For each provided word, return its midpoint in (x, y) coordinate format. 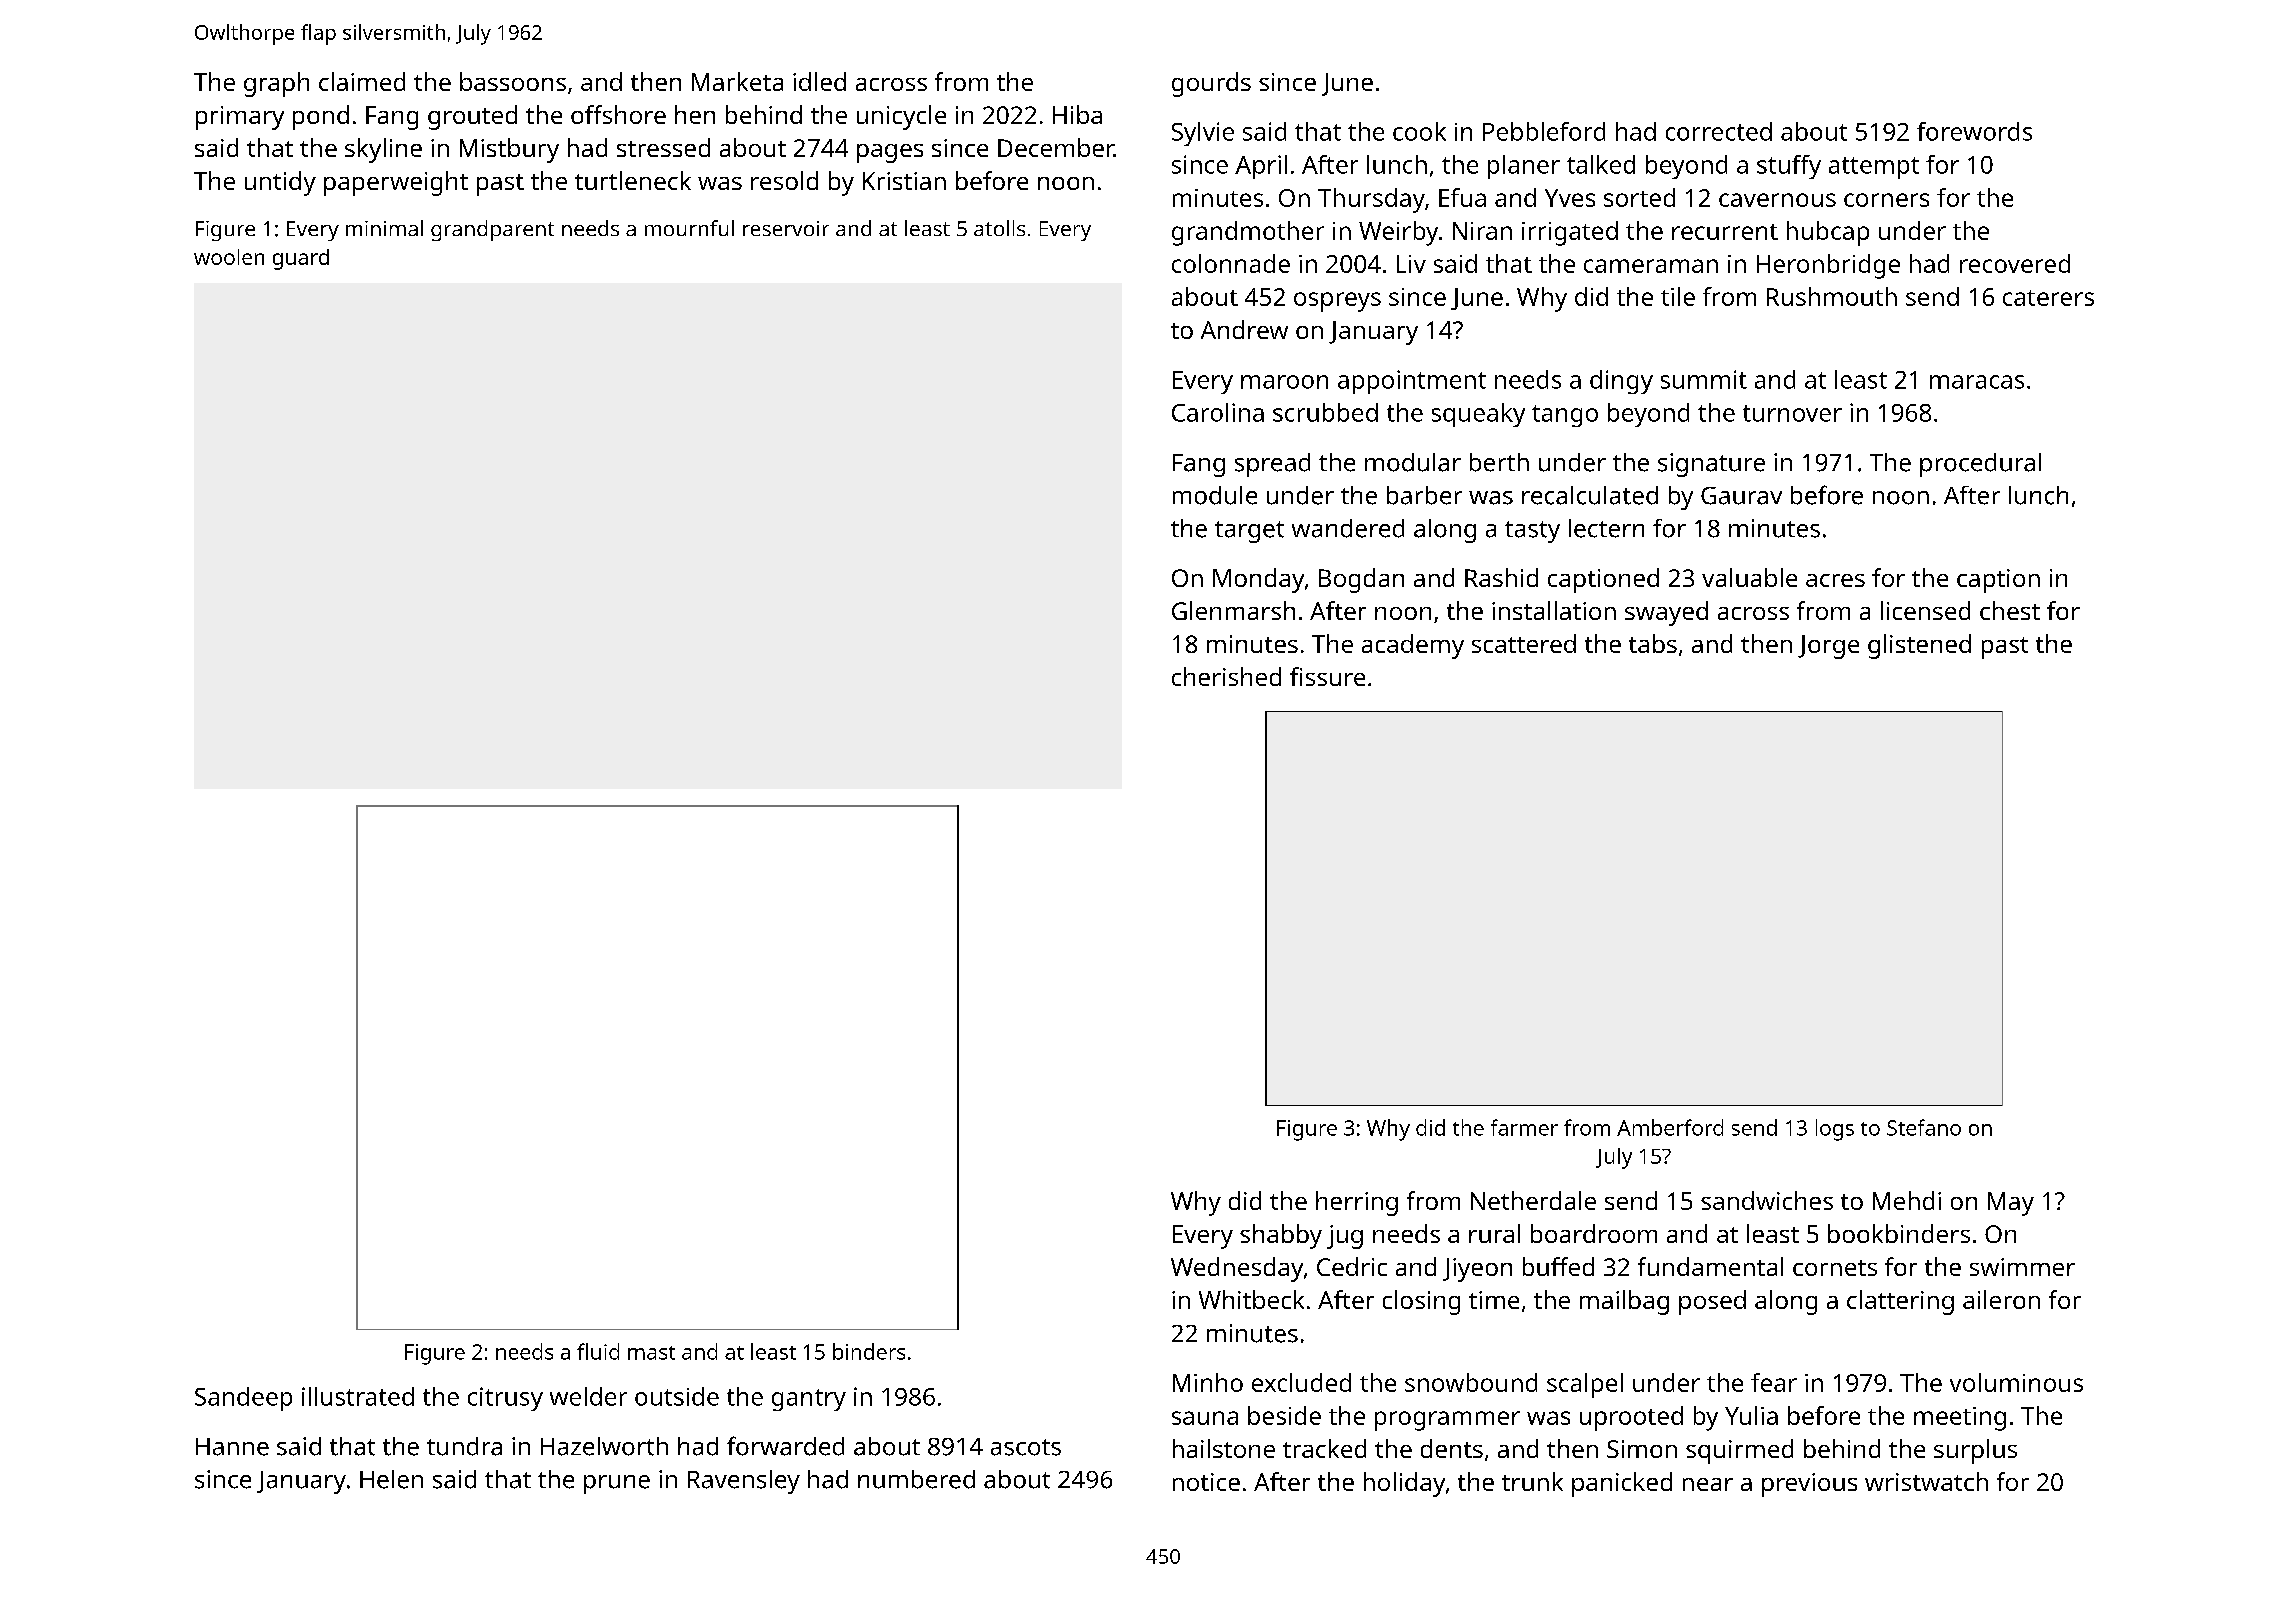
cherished (1226, 676)
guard (301, 259)
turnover (1792, 413)
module (1215, 495)
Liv (1411, 264)
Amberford (1670, 1127)
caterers (2048, 298)
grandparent (492, 230)
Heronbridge (1828, 266)
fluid (598, 1351)
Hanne (232, 1447)
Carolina (1218, 412)
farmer (1524, 1127)
